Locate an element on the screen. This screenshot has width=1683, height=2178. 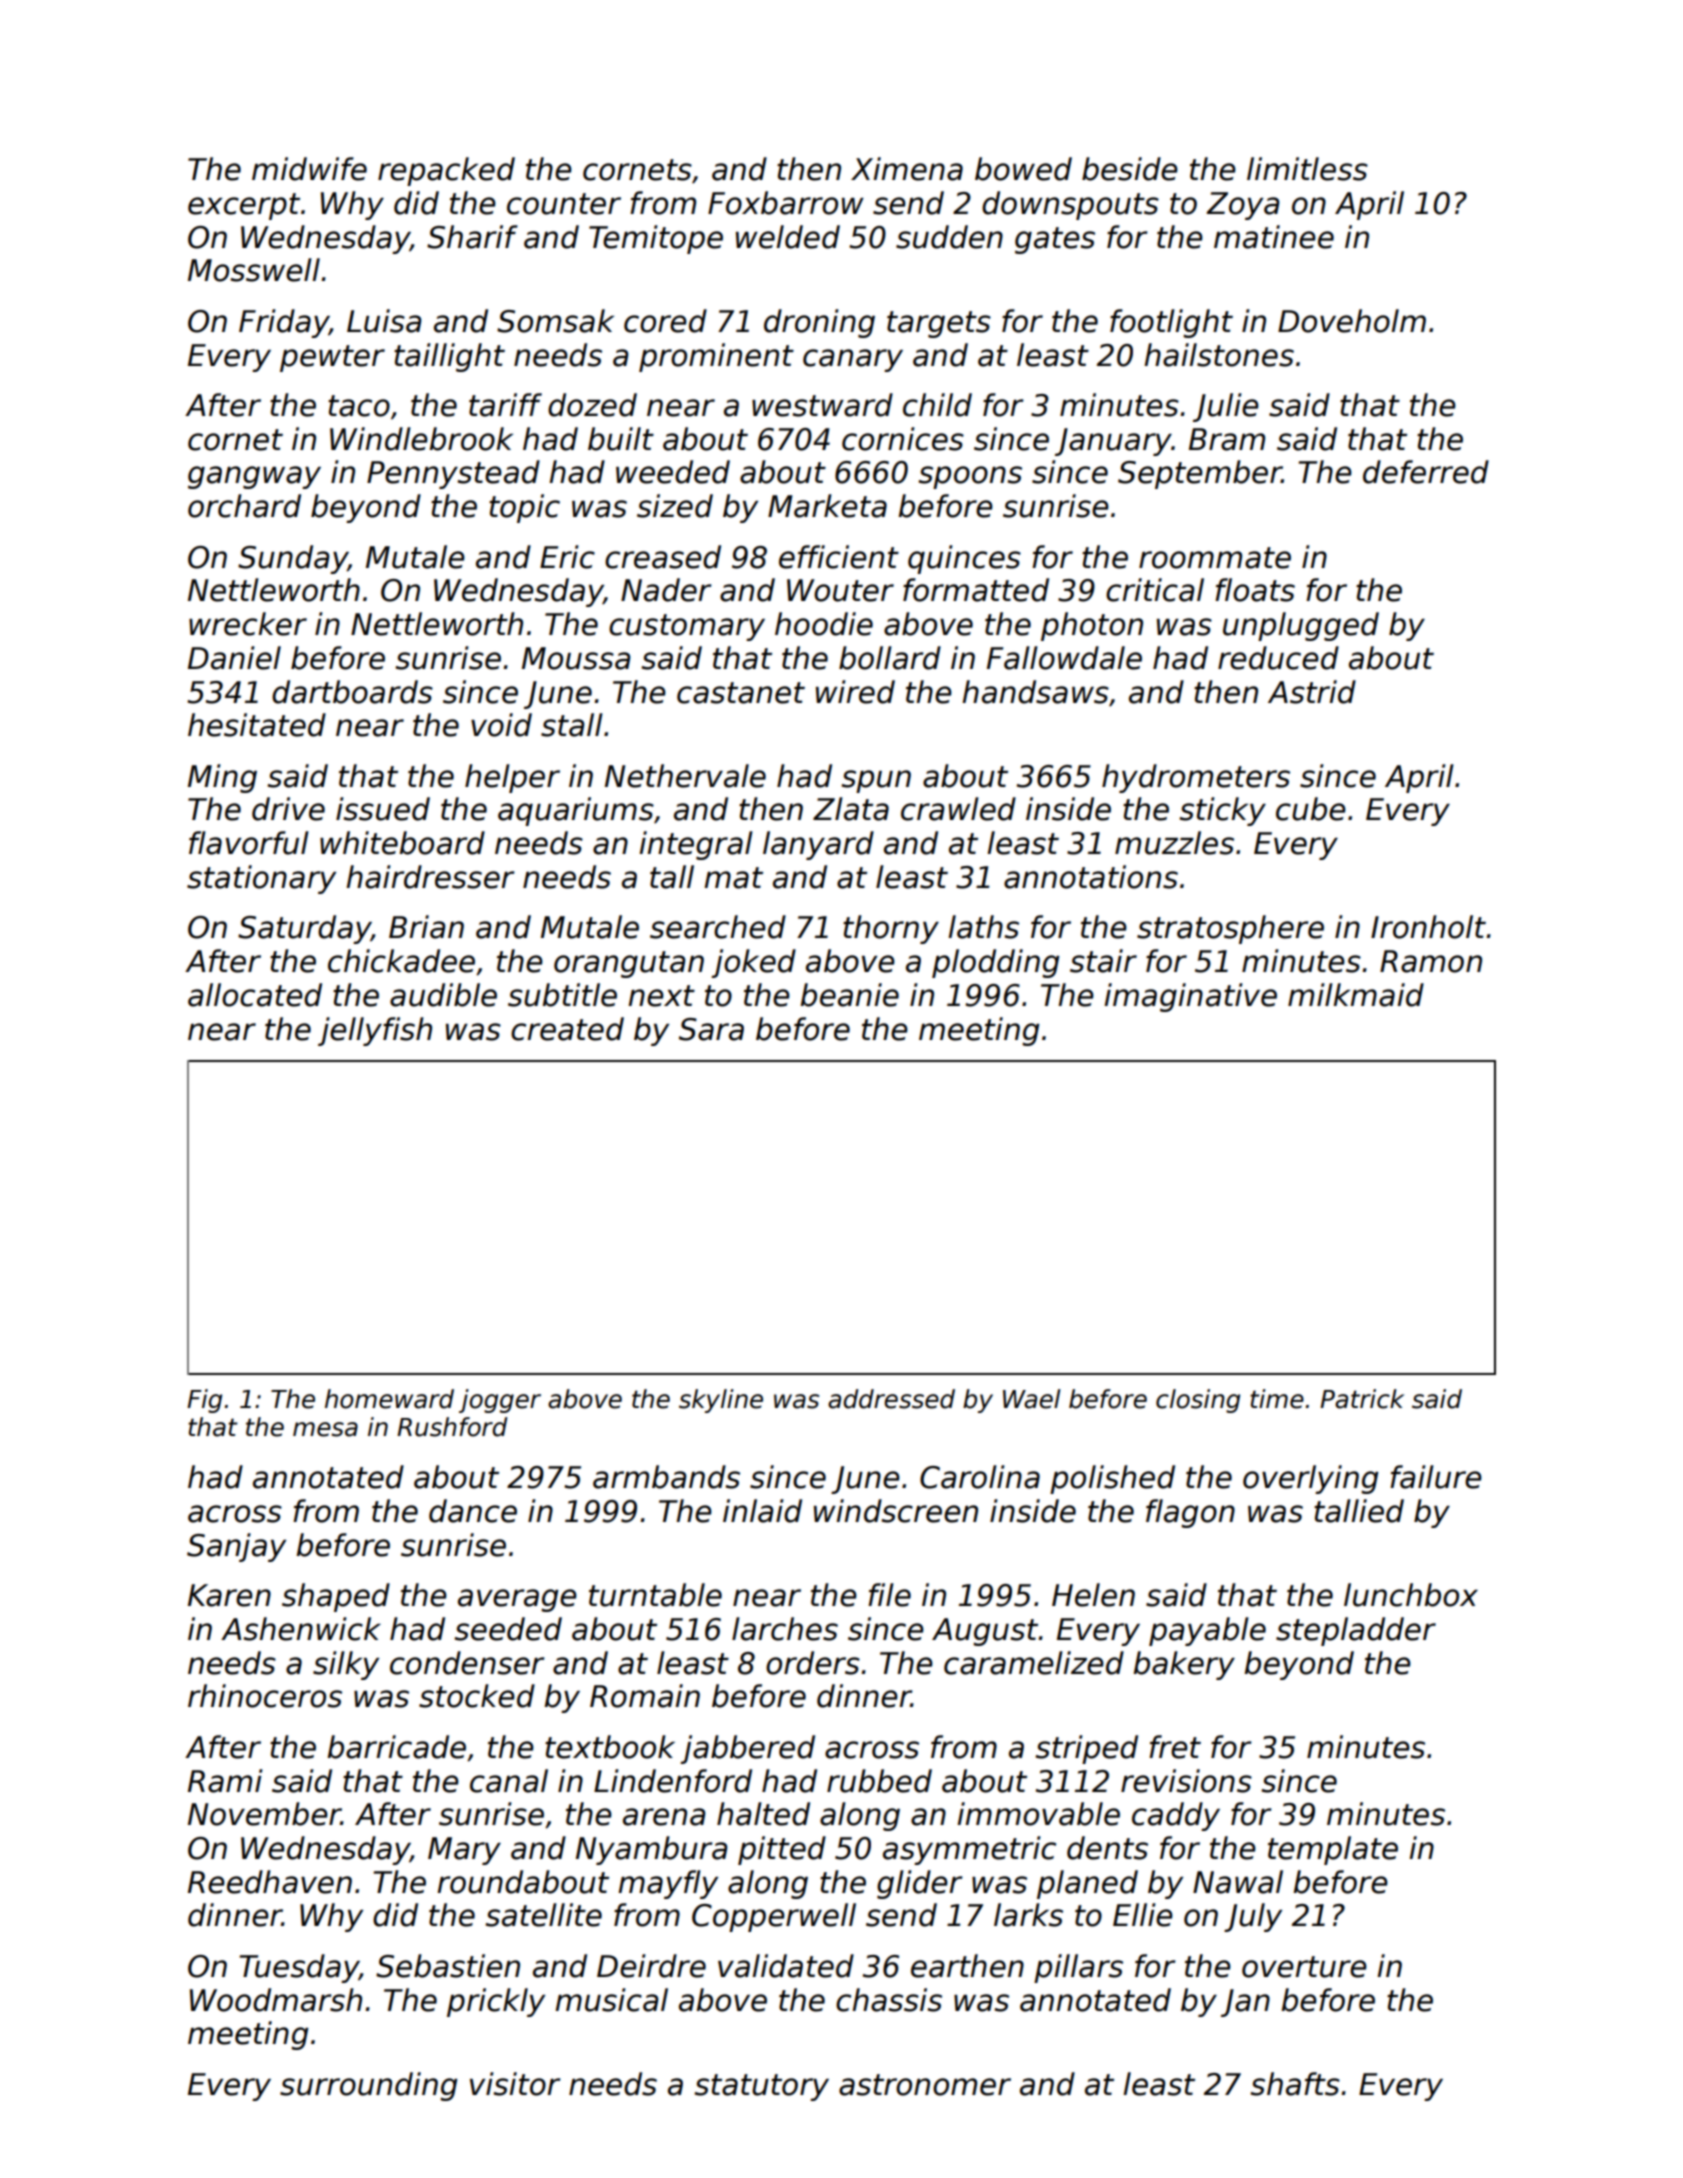
midwife is located at coordinates (309, 169).
